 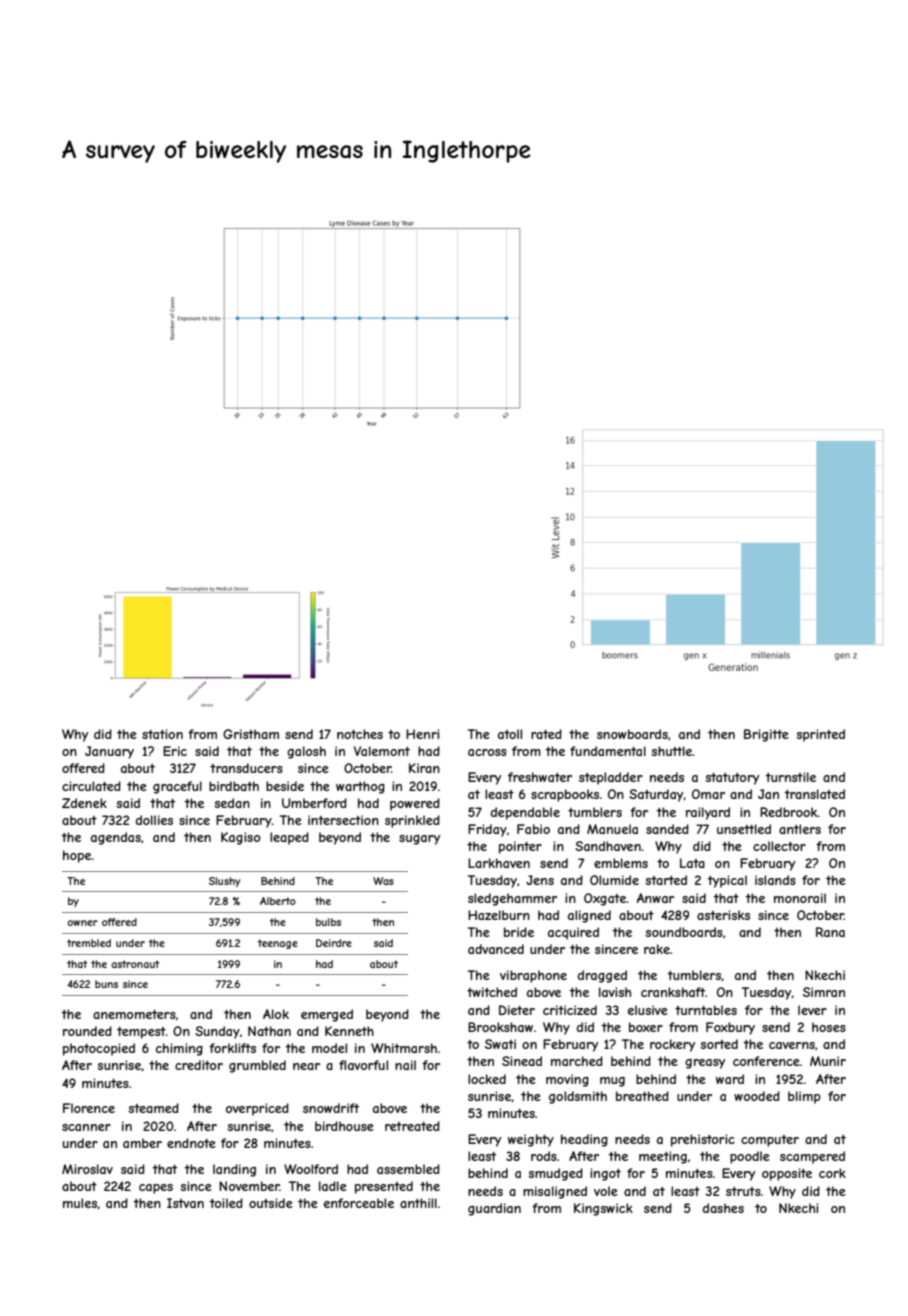 What do you see at coordinates (175, 751) in the image?
I see `Eric` at bounding box center [175, 751].
